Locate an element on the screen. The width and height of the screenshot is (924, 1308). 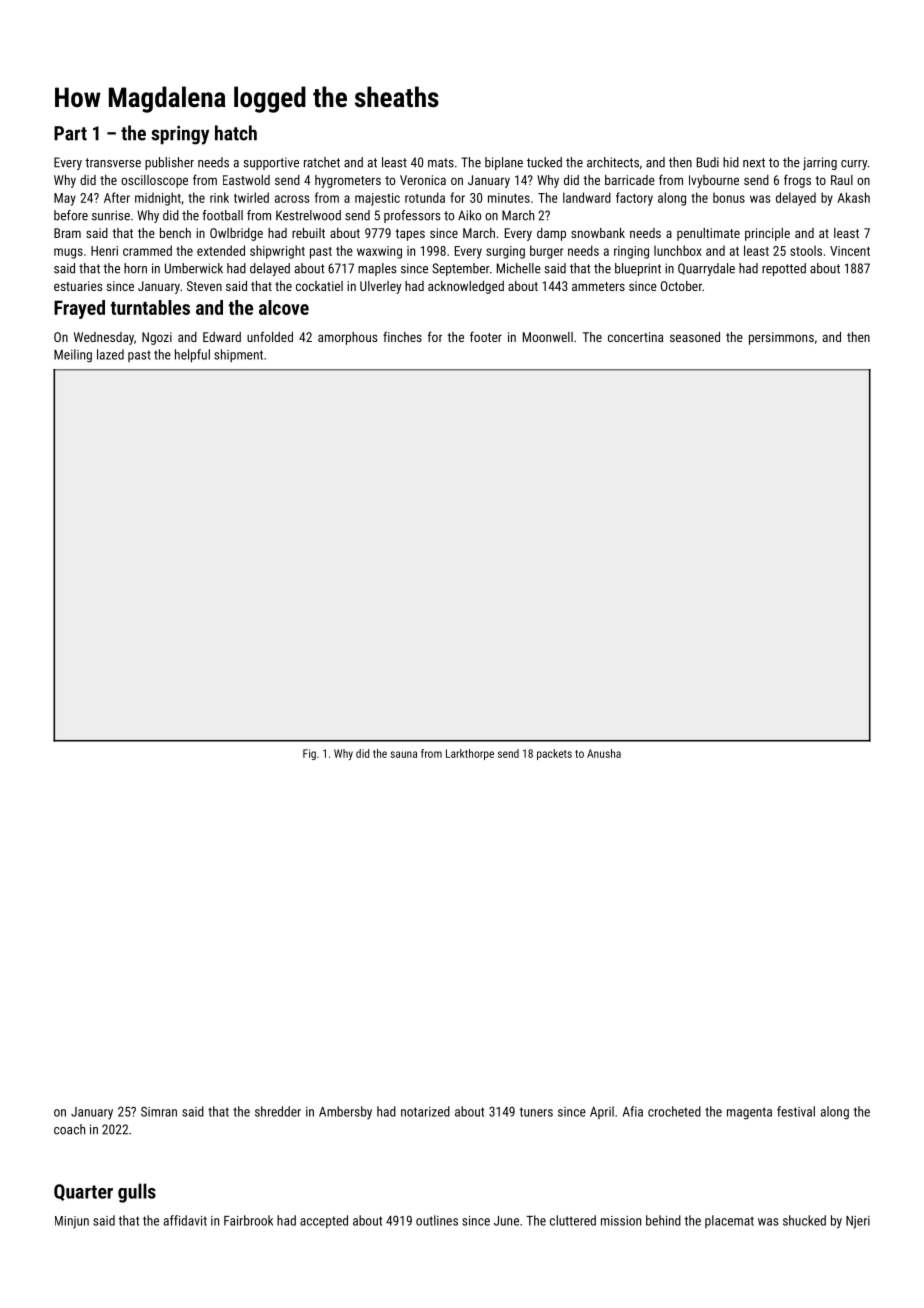
Ambersby is located at coordinates (345, 1113).
